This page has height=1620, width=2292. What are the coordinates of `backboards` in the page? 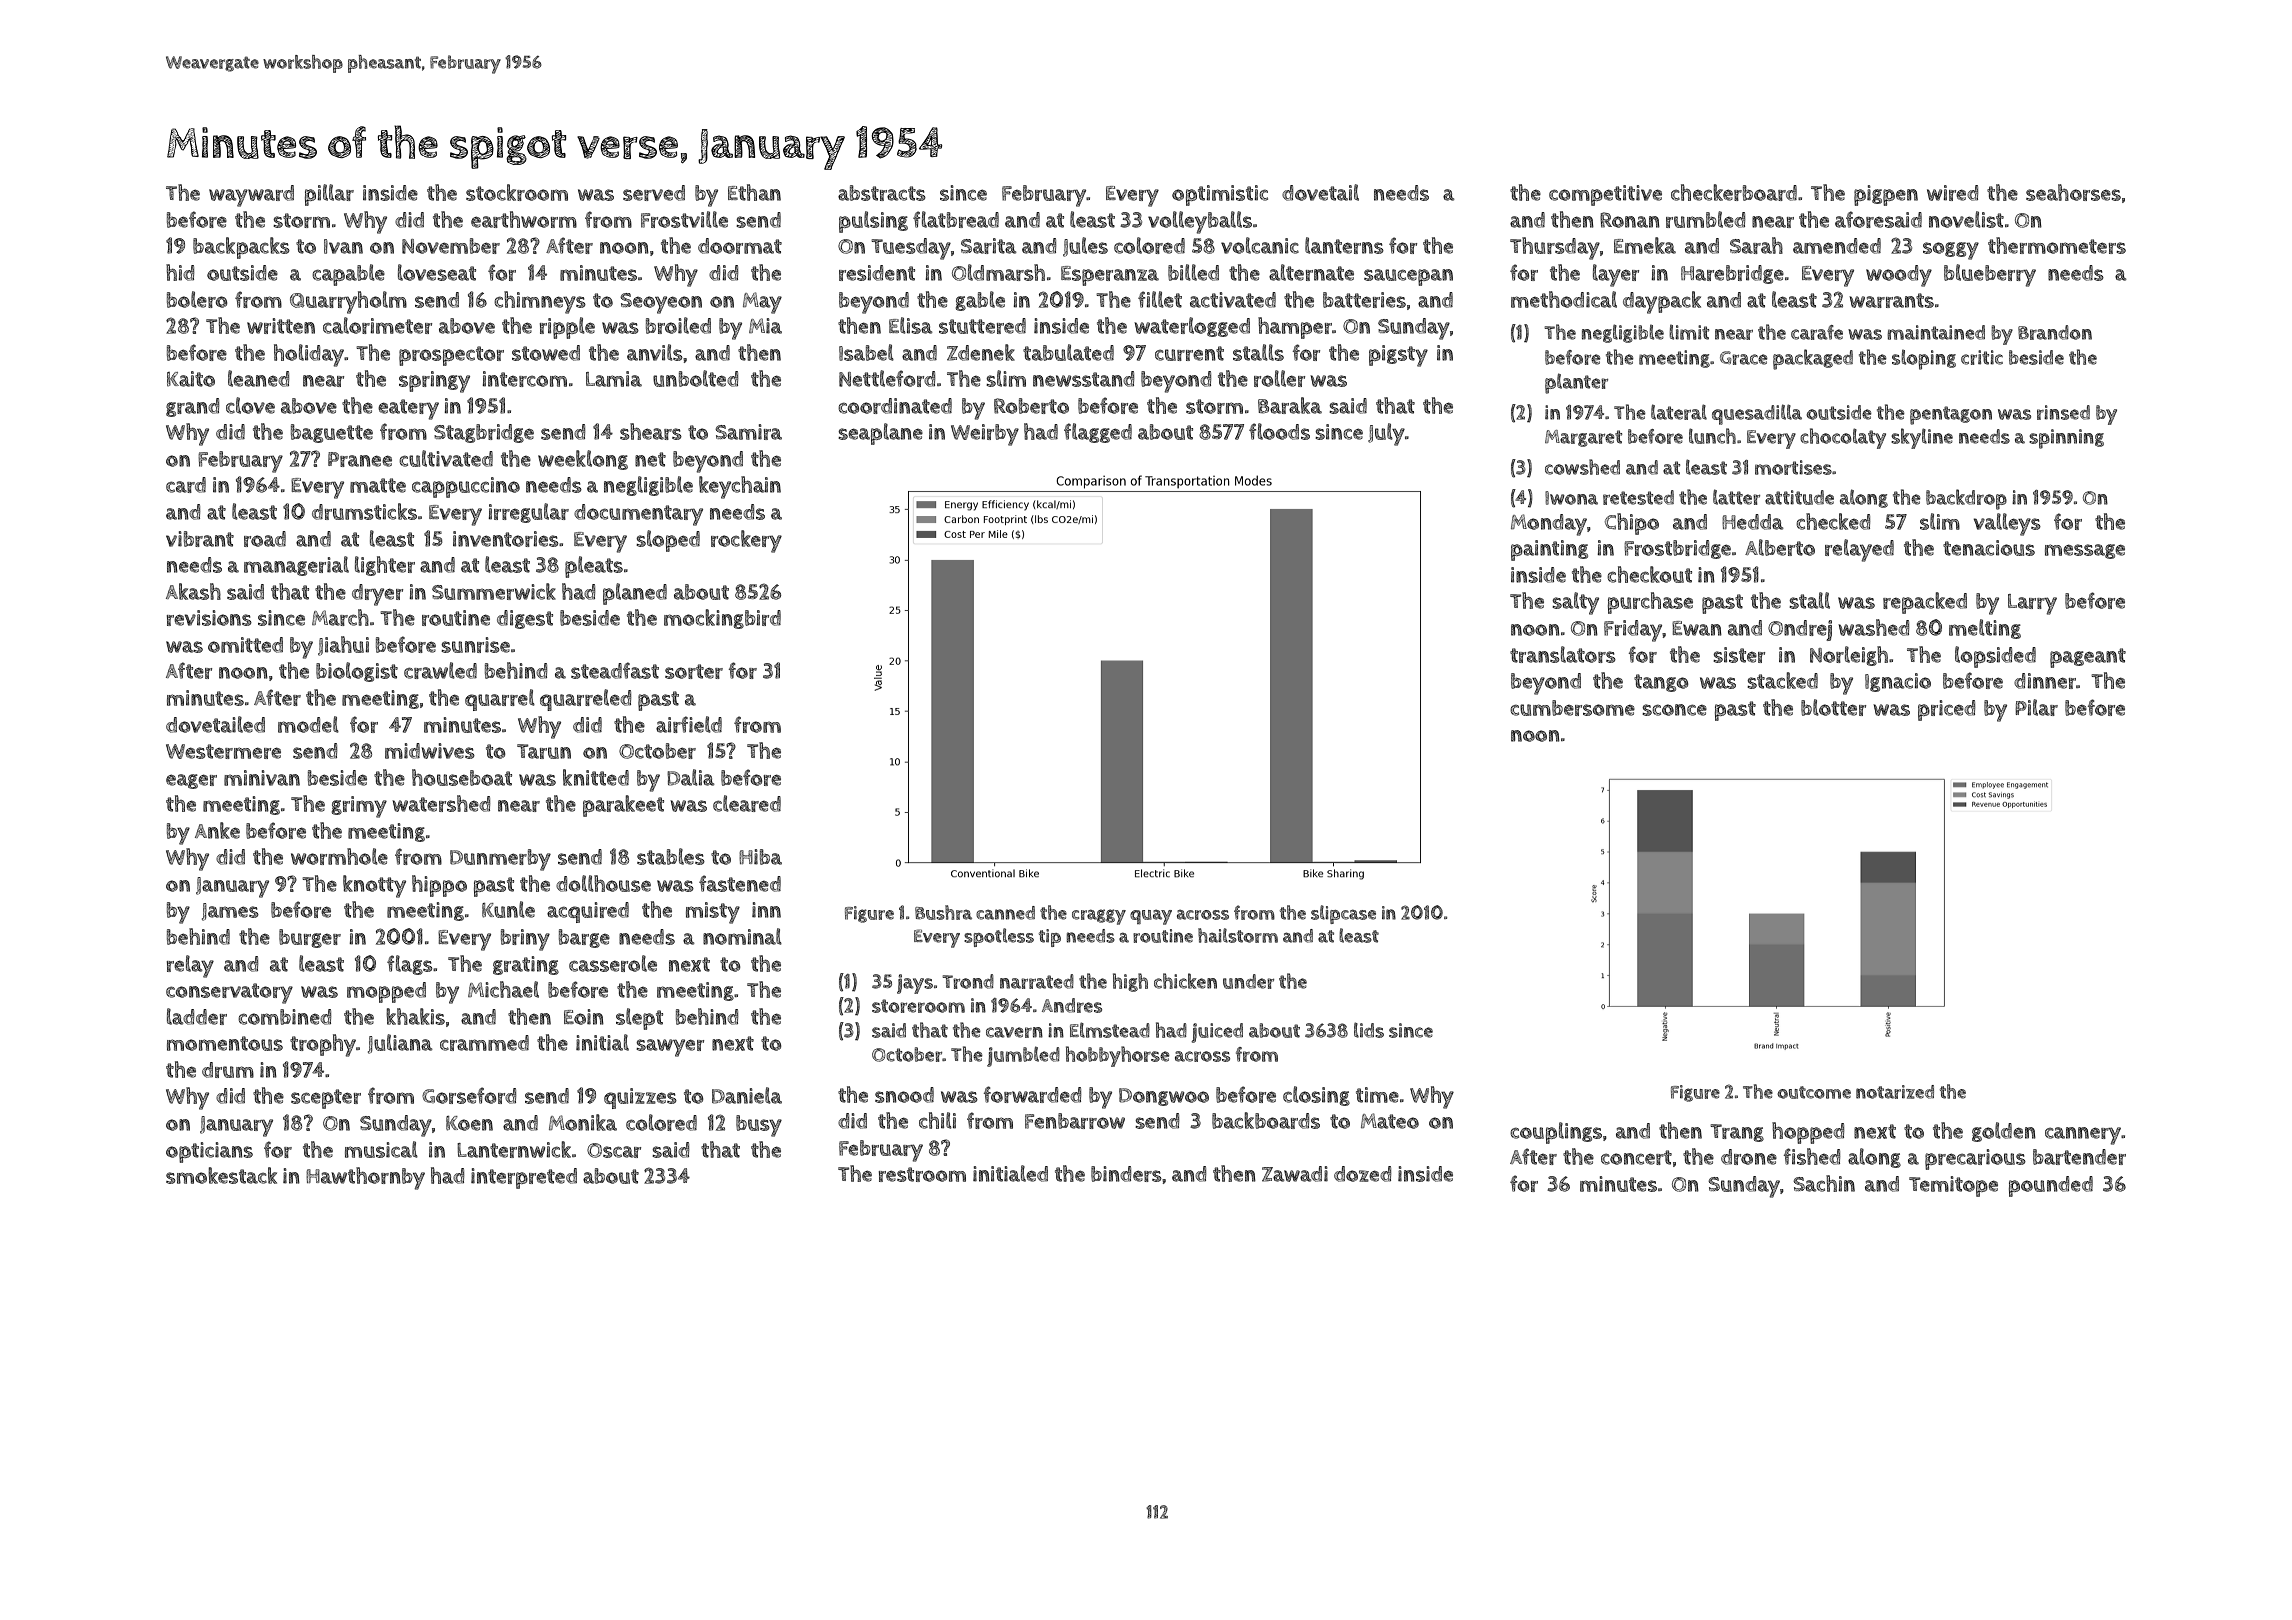 It's located at (1266, 1120).
